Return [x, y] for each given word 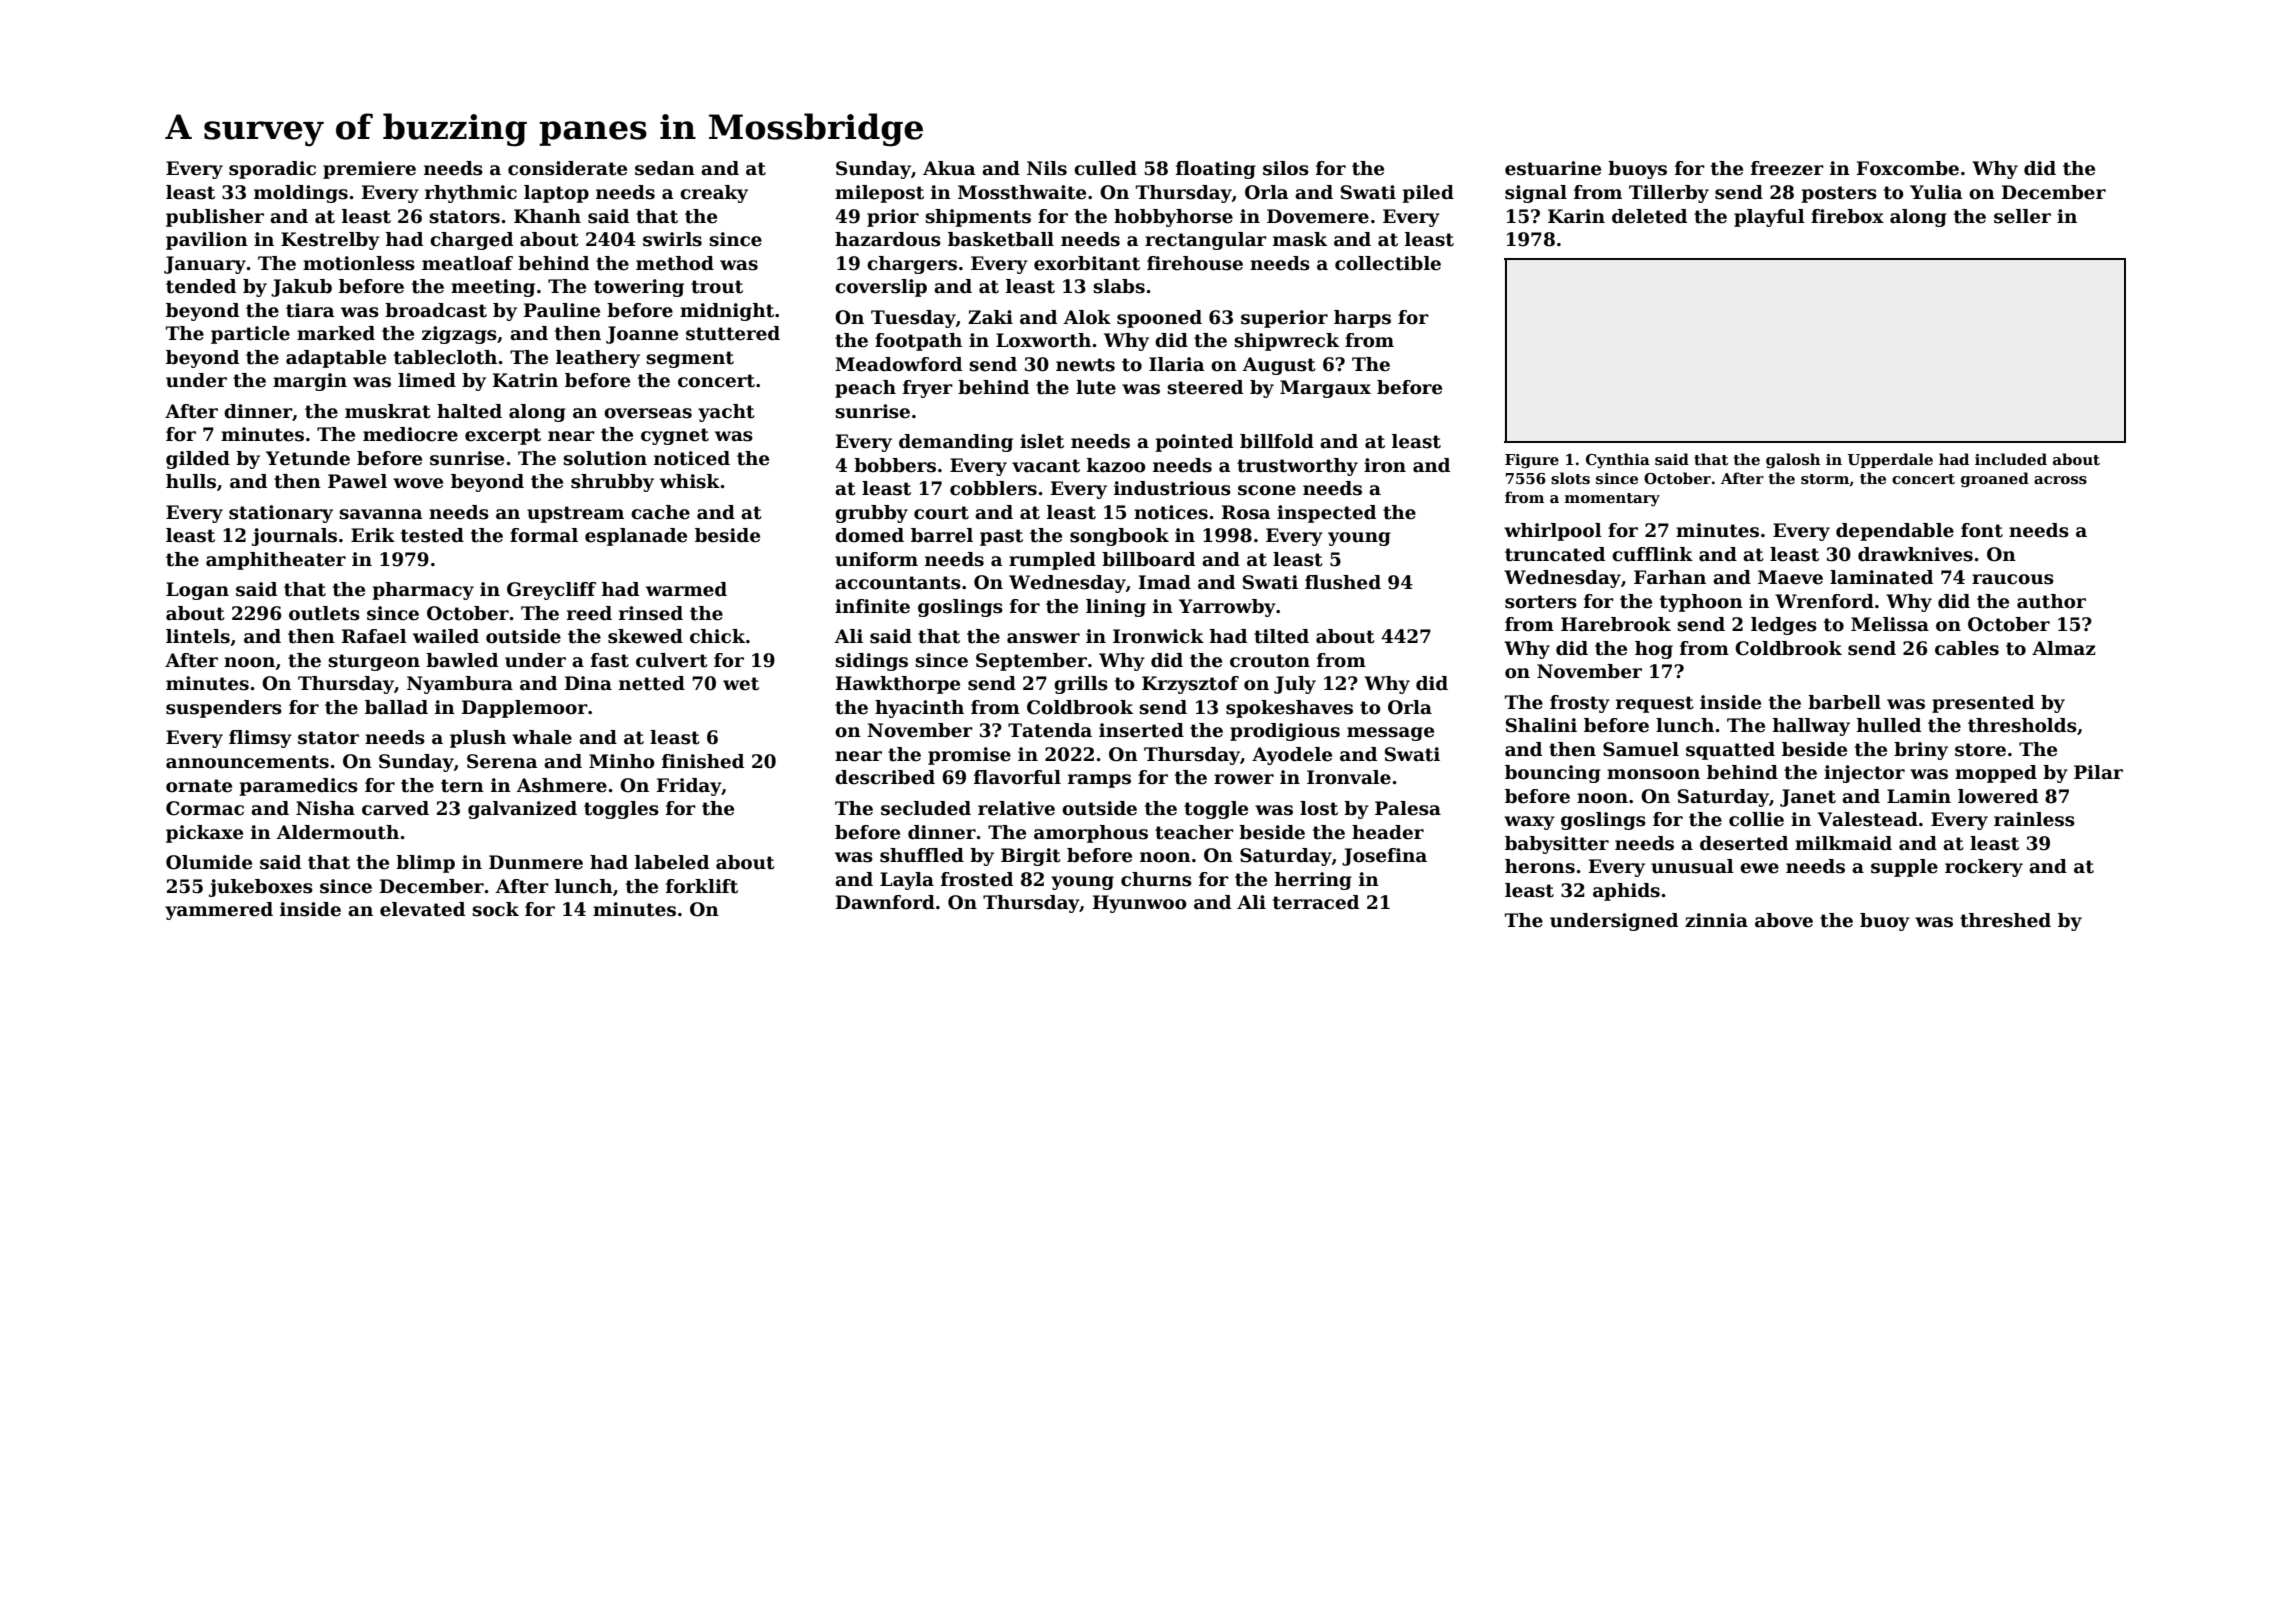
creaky [714, 194]
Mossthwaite [1022, 192]
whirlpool [1553, 532]
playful [1769, 218]
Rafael [374, 636]
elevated [422, 909]
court [941, 513]
